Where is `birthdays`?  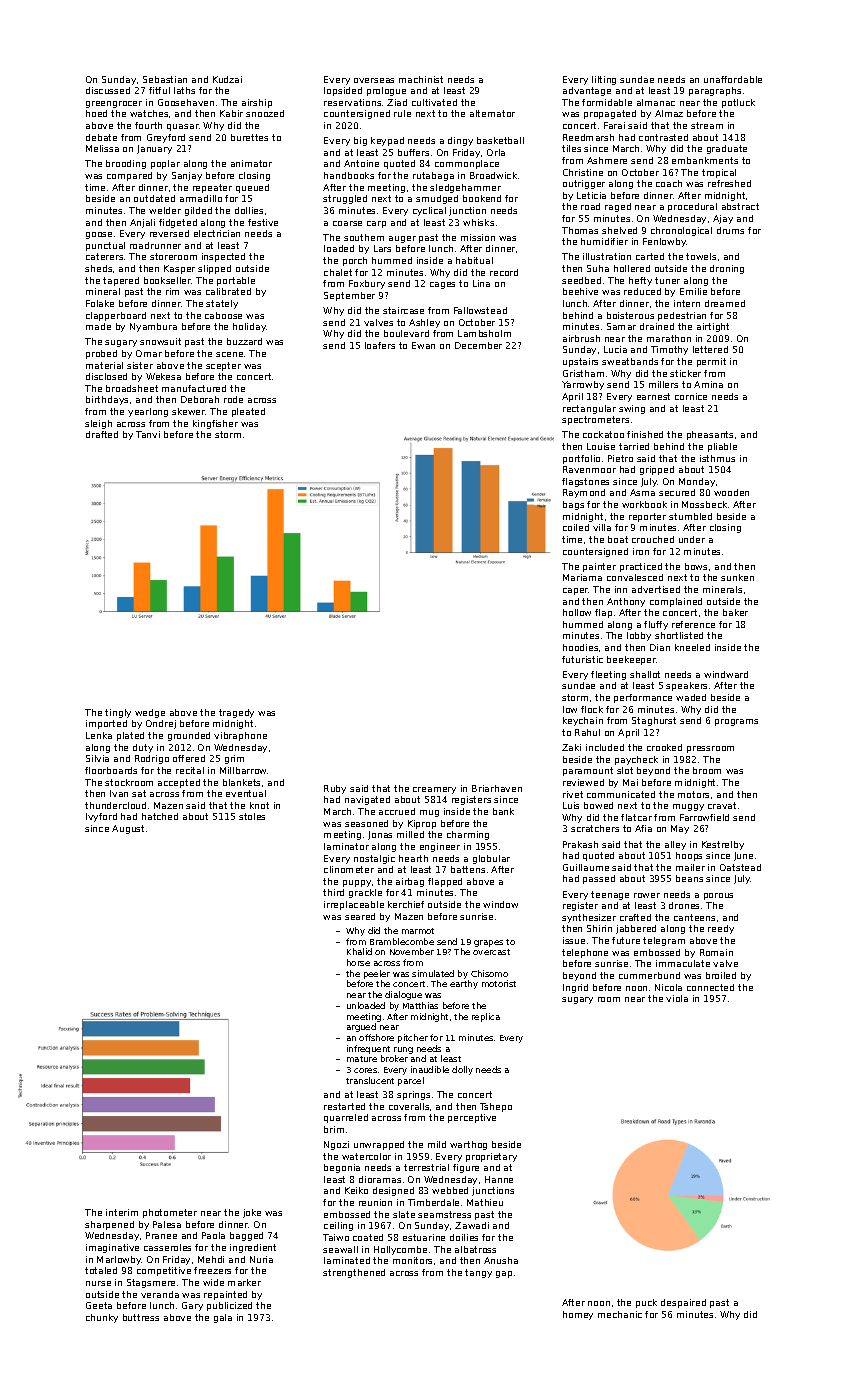 birthdays is located at coordinates (107, 400).
